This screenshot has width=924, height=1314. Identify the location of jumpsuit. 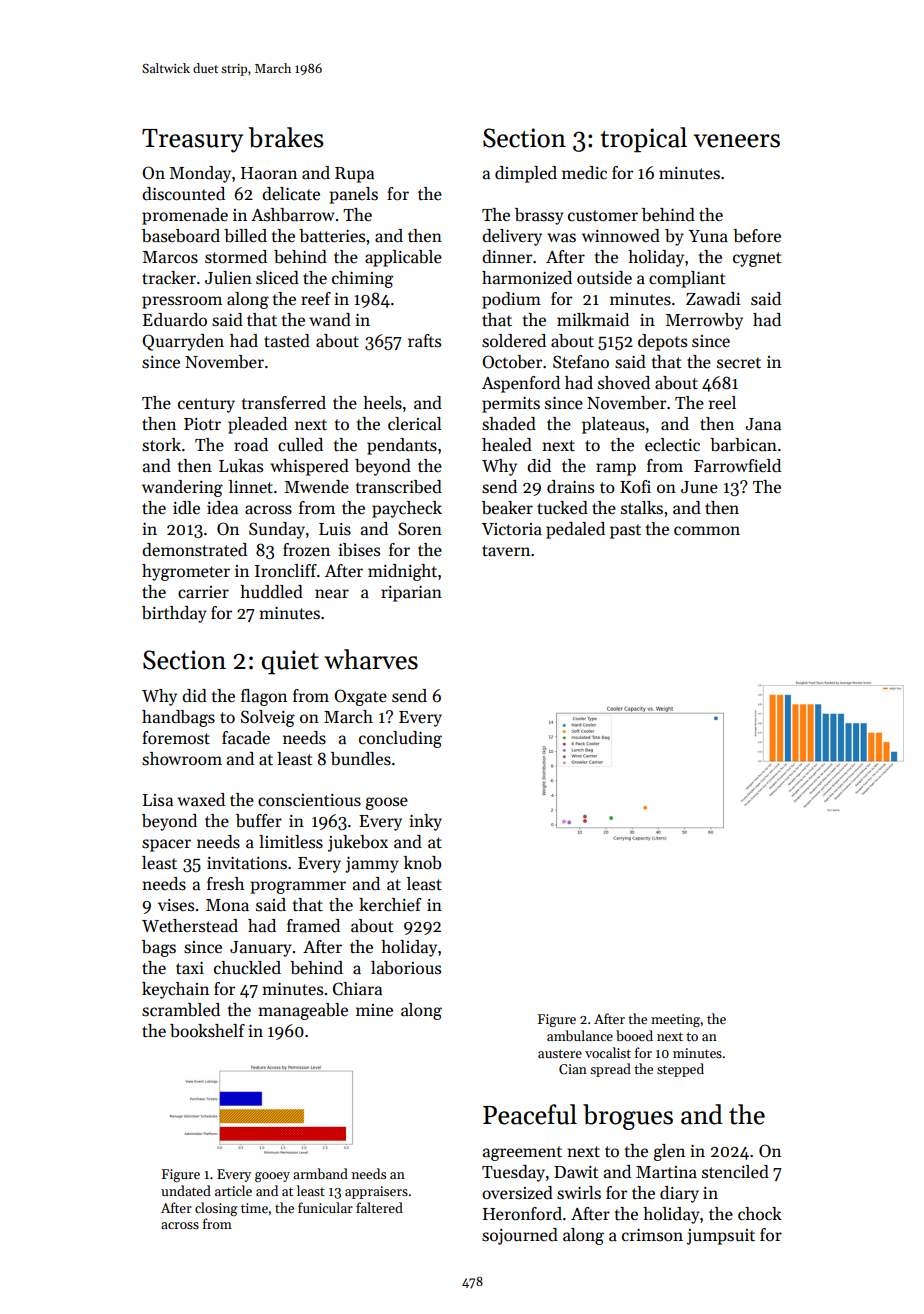
(721, 1237).
